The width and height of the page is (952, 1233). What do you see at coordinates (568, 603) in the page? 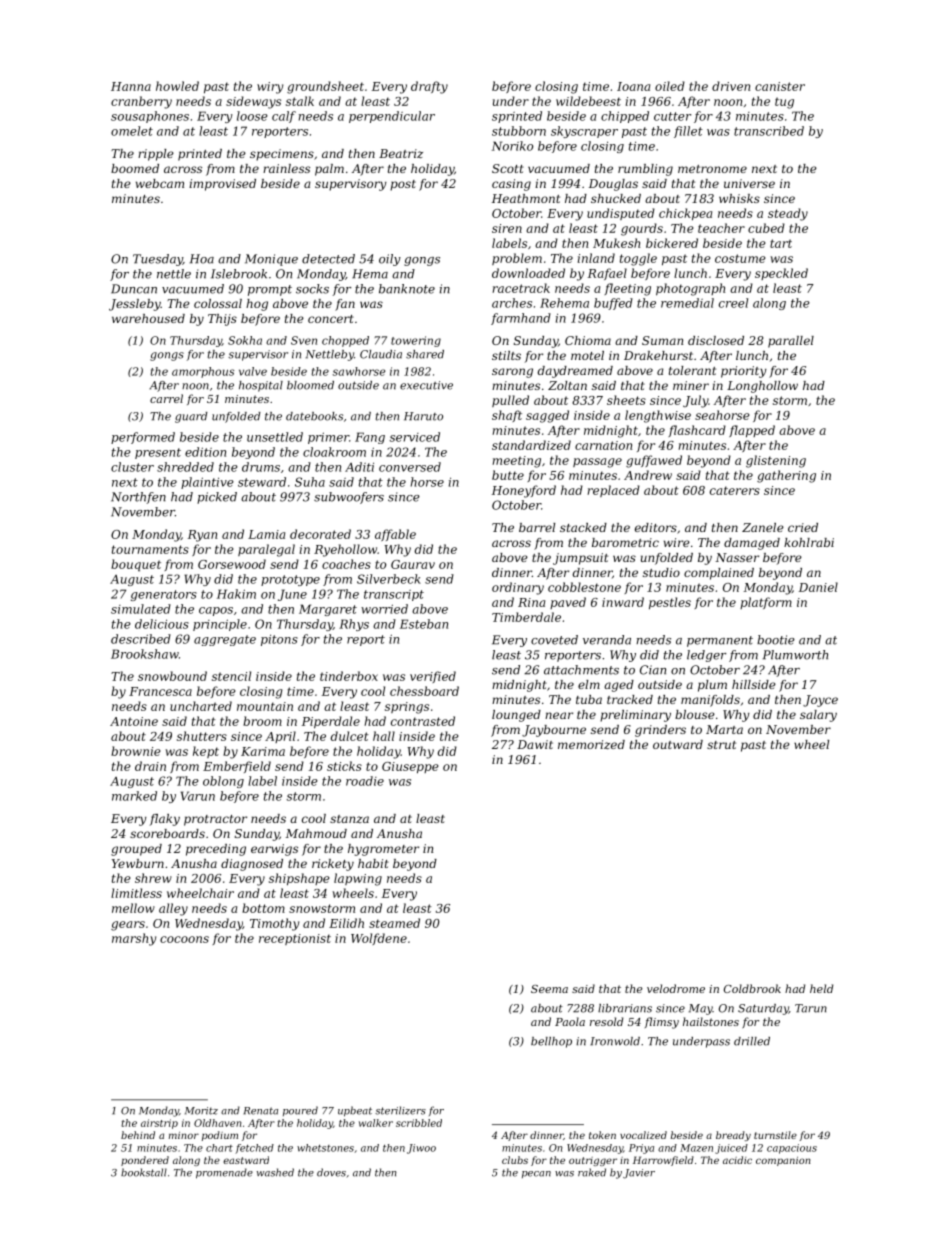
I see `paved` at bounding box center [568, 603].
